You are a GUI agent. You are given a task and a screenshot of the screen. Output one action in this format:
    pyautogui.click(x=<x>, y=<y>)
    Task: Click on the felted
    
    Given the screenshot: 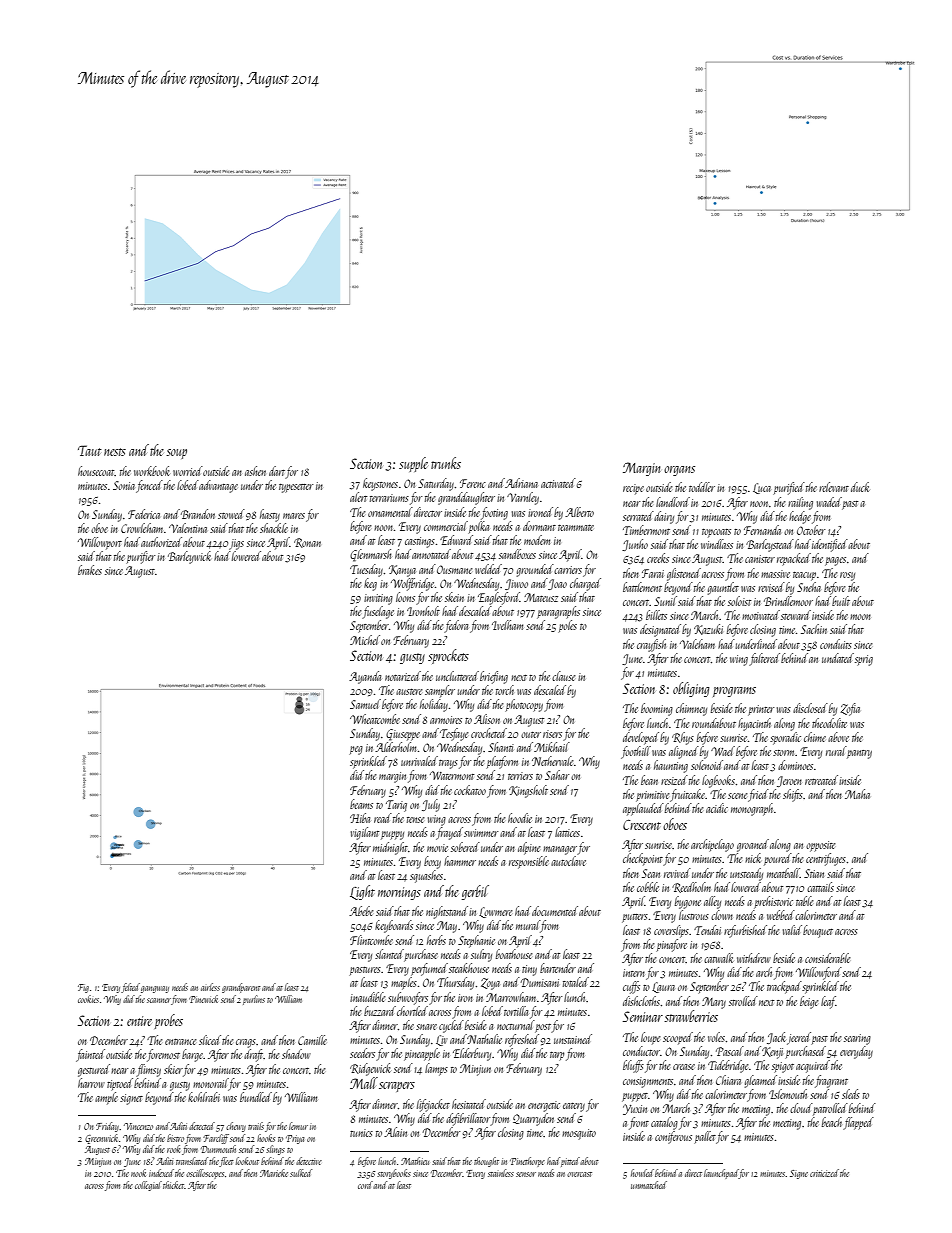 What is the action you would take?
    pyautogui.click(x=130, y=988)
